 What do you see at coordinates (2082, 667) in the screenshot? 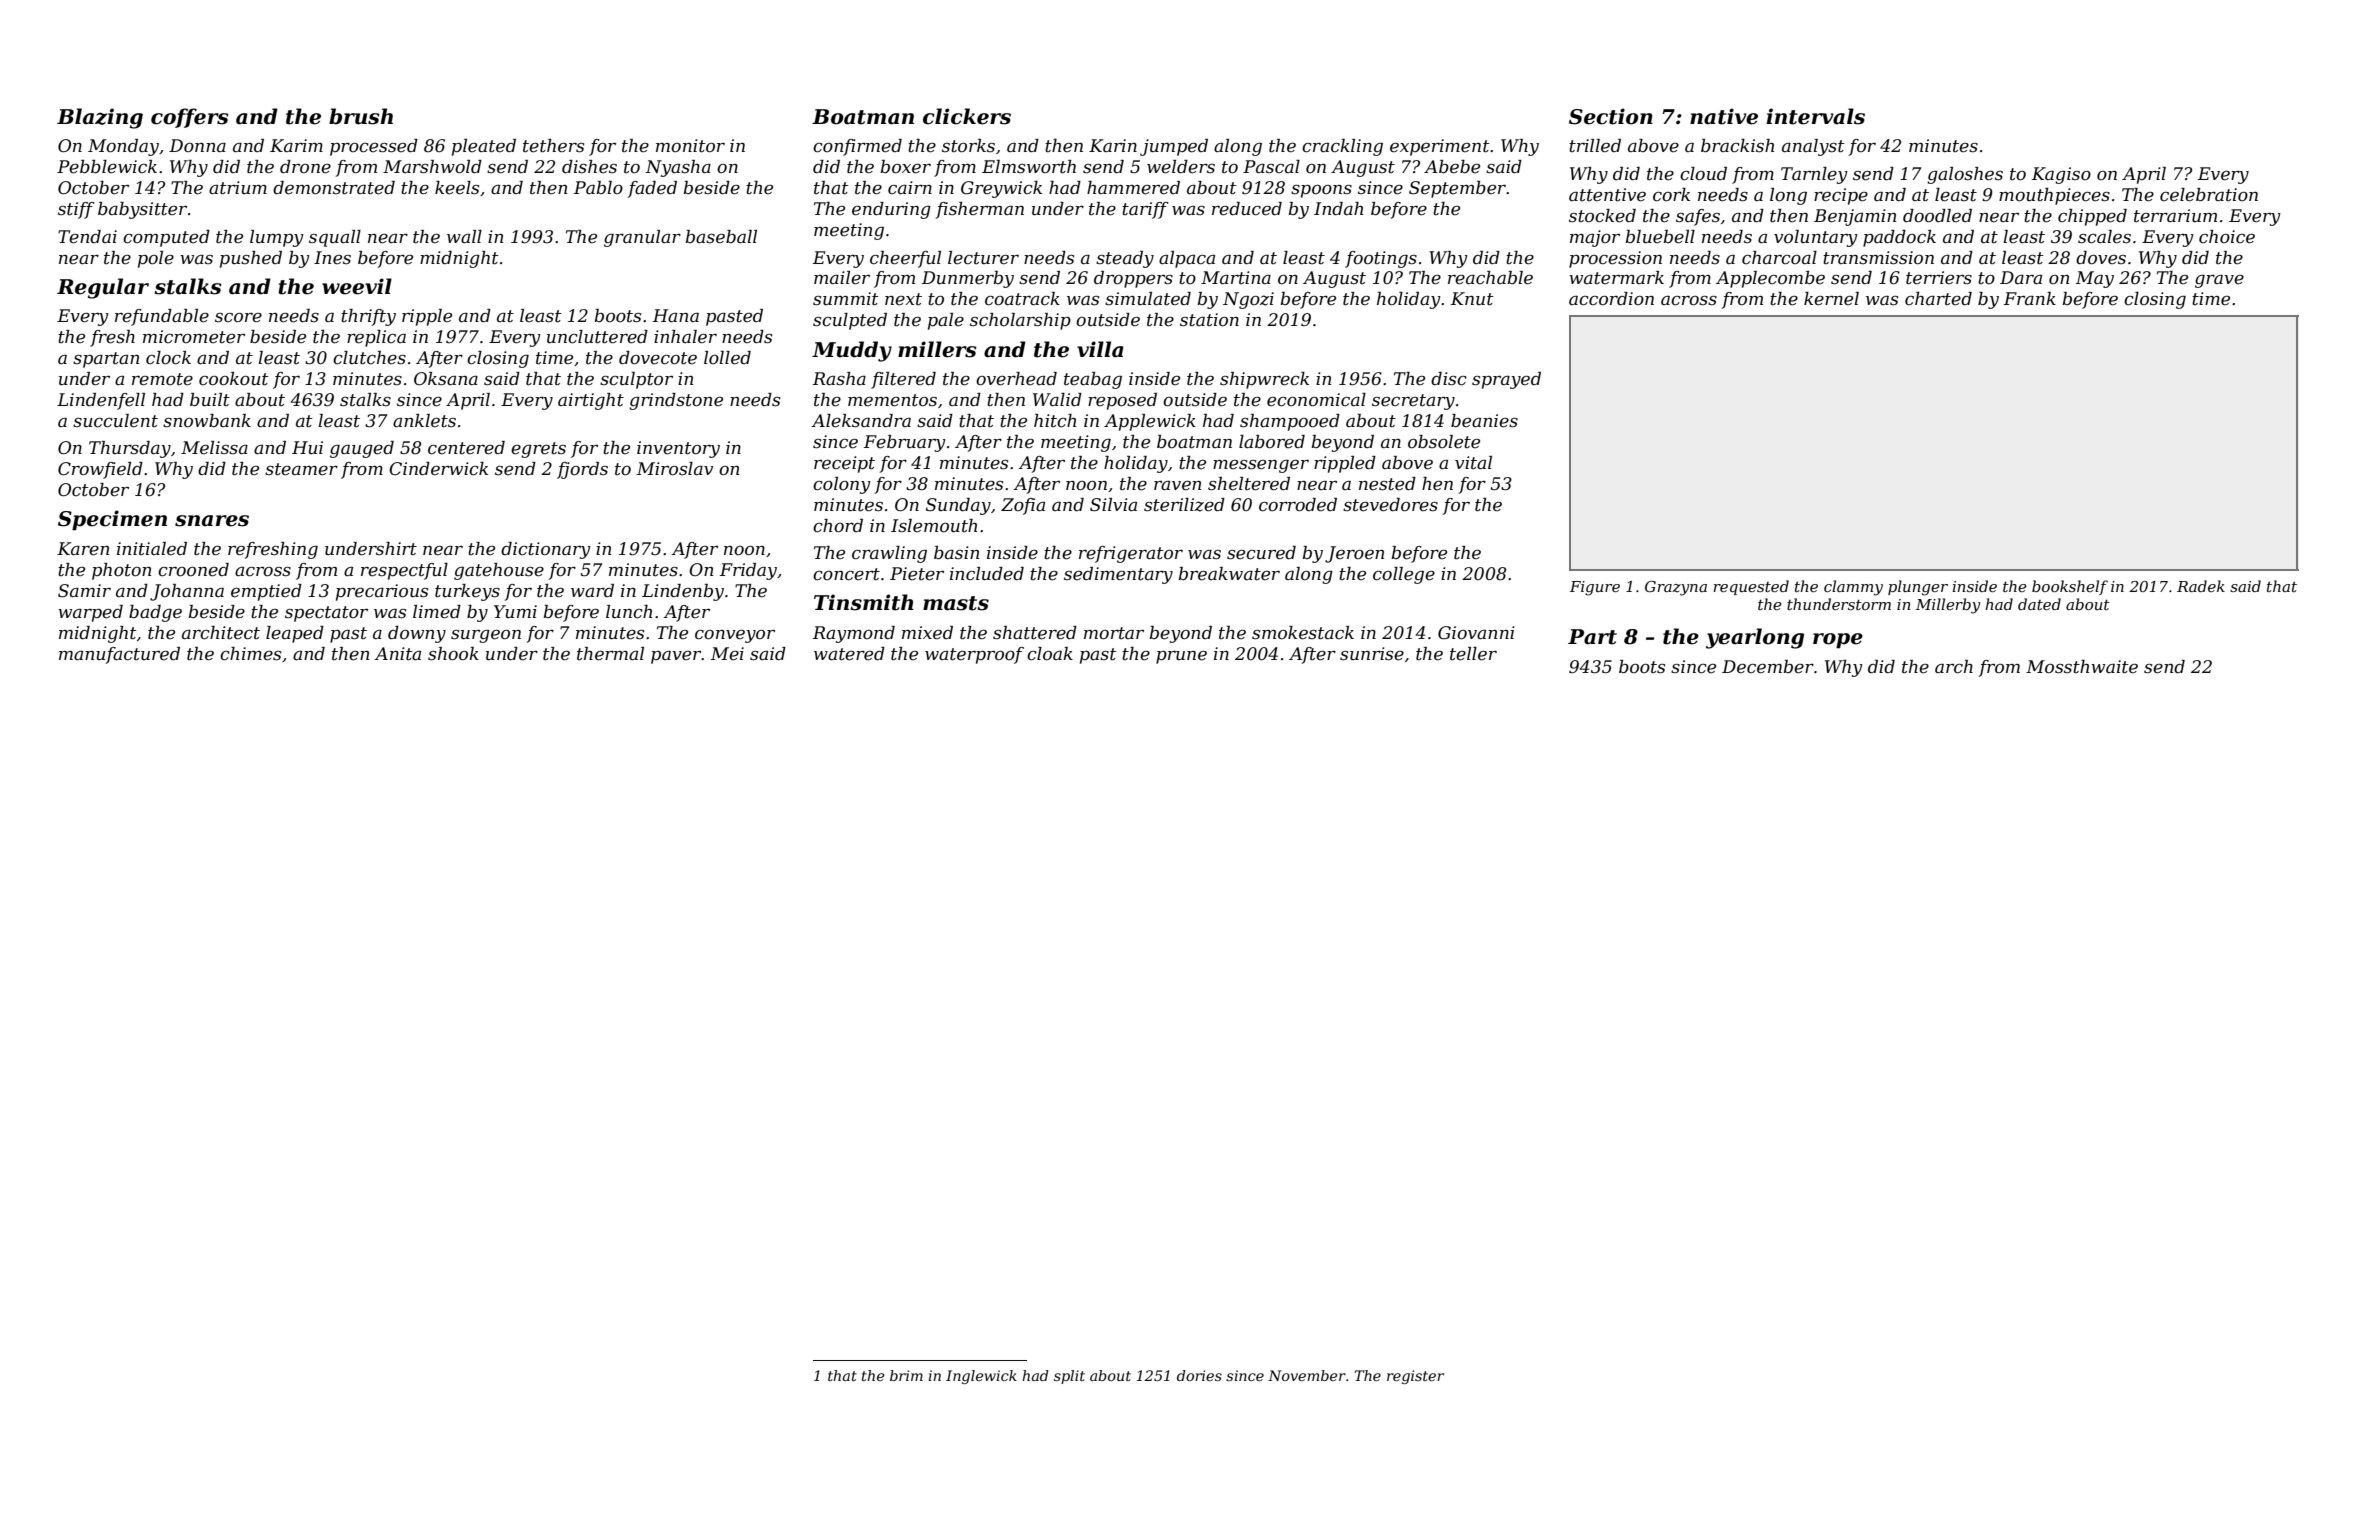
I see `Mossthwaite` at bounding box center [2082, 667].
